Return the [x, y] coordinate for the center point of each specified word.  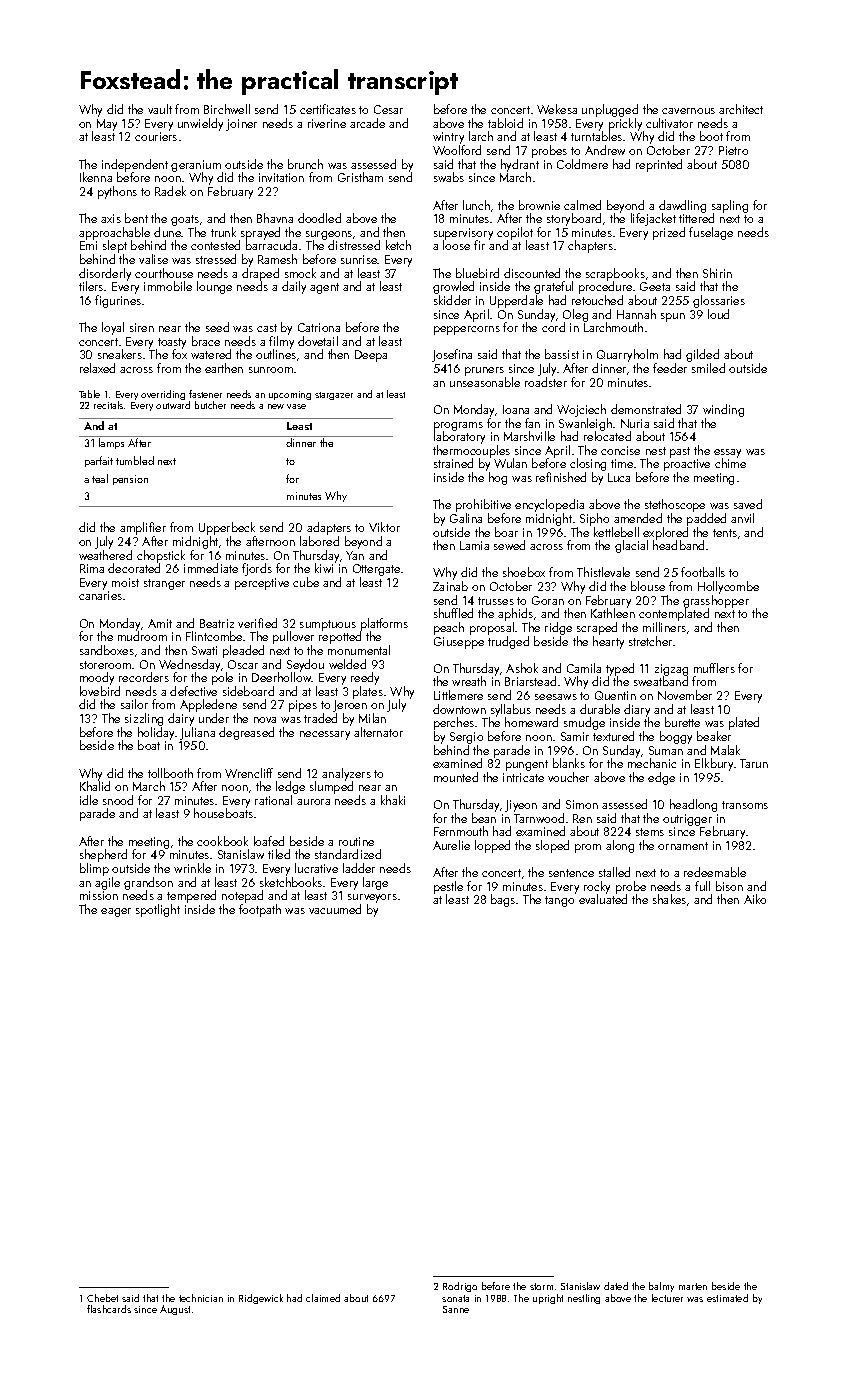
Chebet [102, 1298]
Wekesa [557, 109]
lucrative [316, 868]
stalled [614, 872]
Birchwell [227, 109]
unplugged [610, 110]
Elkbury [714, 764]
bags [503, 900]
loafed [269, 841]
